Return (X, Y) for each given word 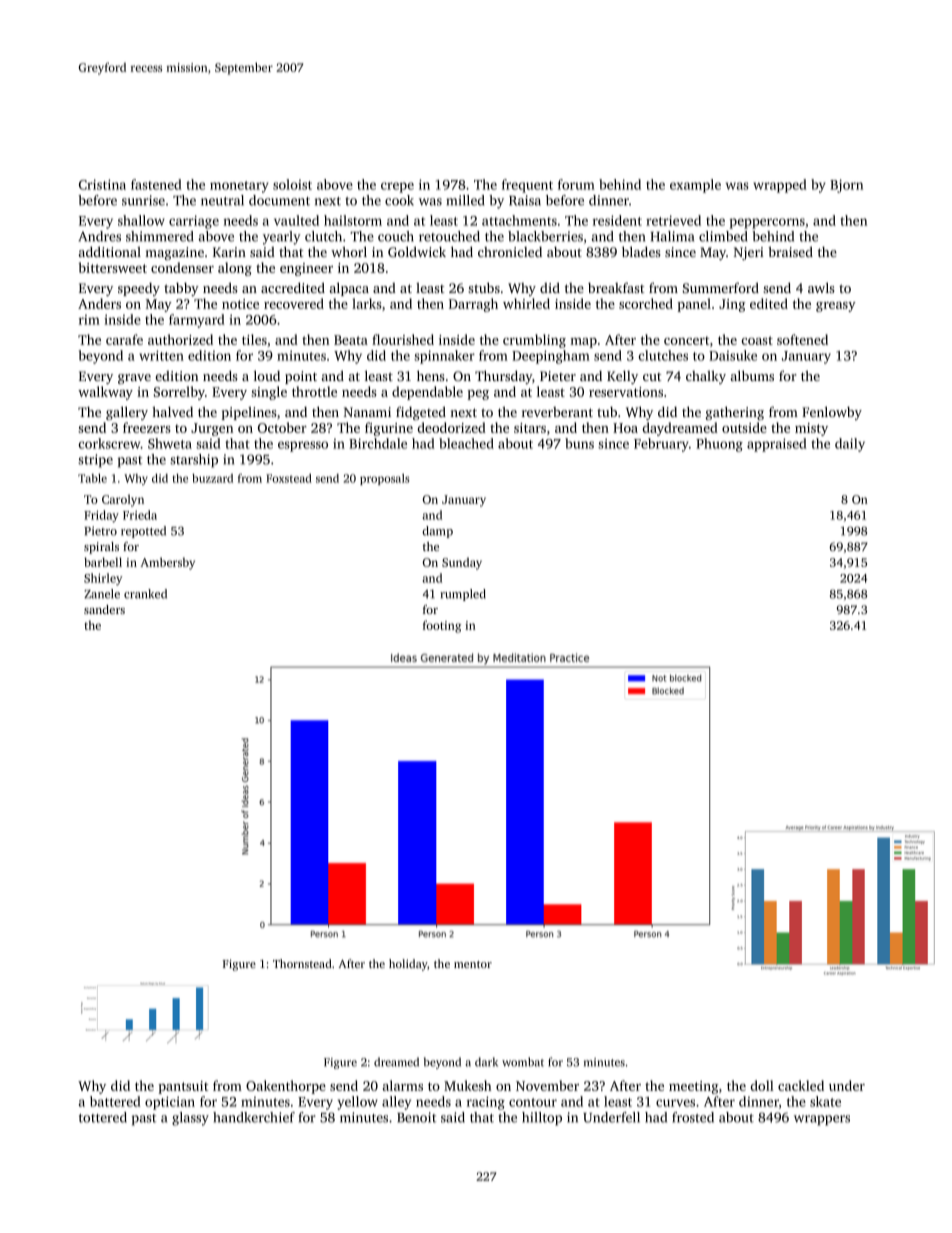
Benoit (416, 1117)
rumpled (463, 595)
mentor (473, 964)
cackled (801, 1085)
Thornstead (302, 963)
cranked (145, 594)
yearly (282, 238)
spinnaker (444, 357)
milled (465, 200)
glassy (190, 1119)
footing (442, 626)
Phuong (719, 445)
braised (790, 251)
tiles (254, 339)
